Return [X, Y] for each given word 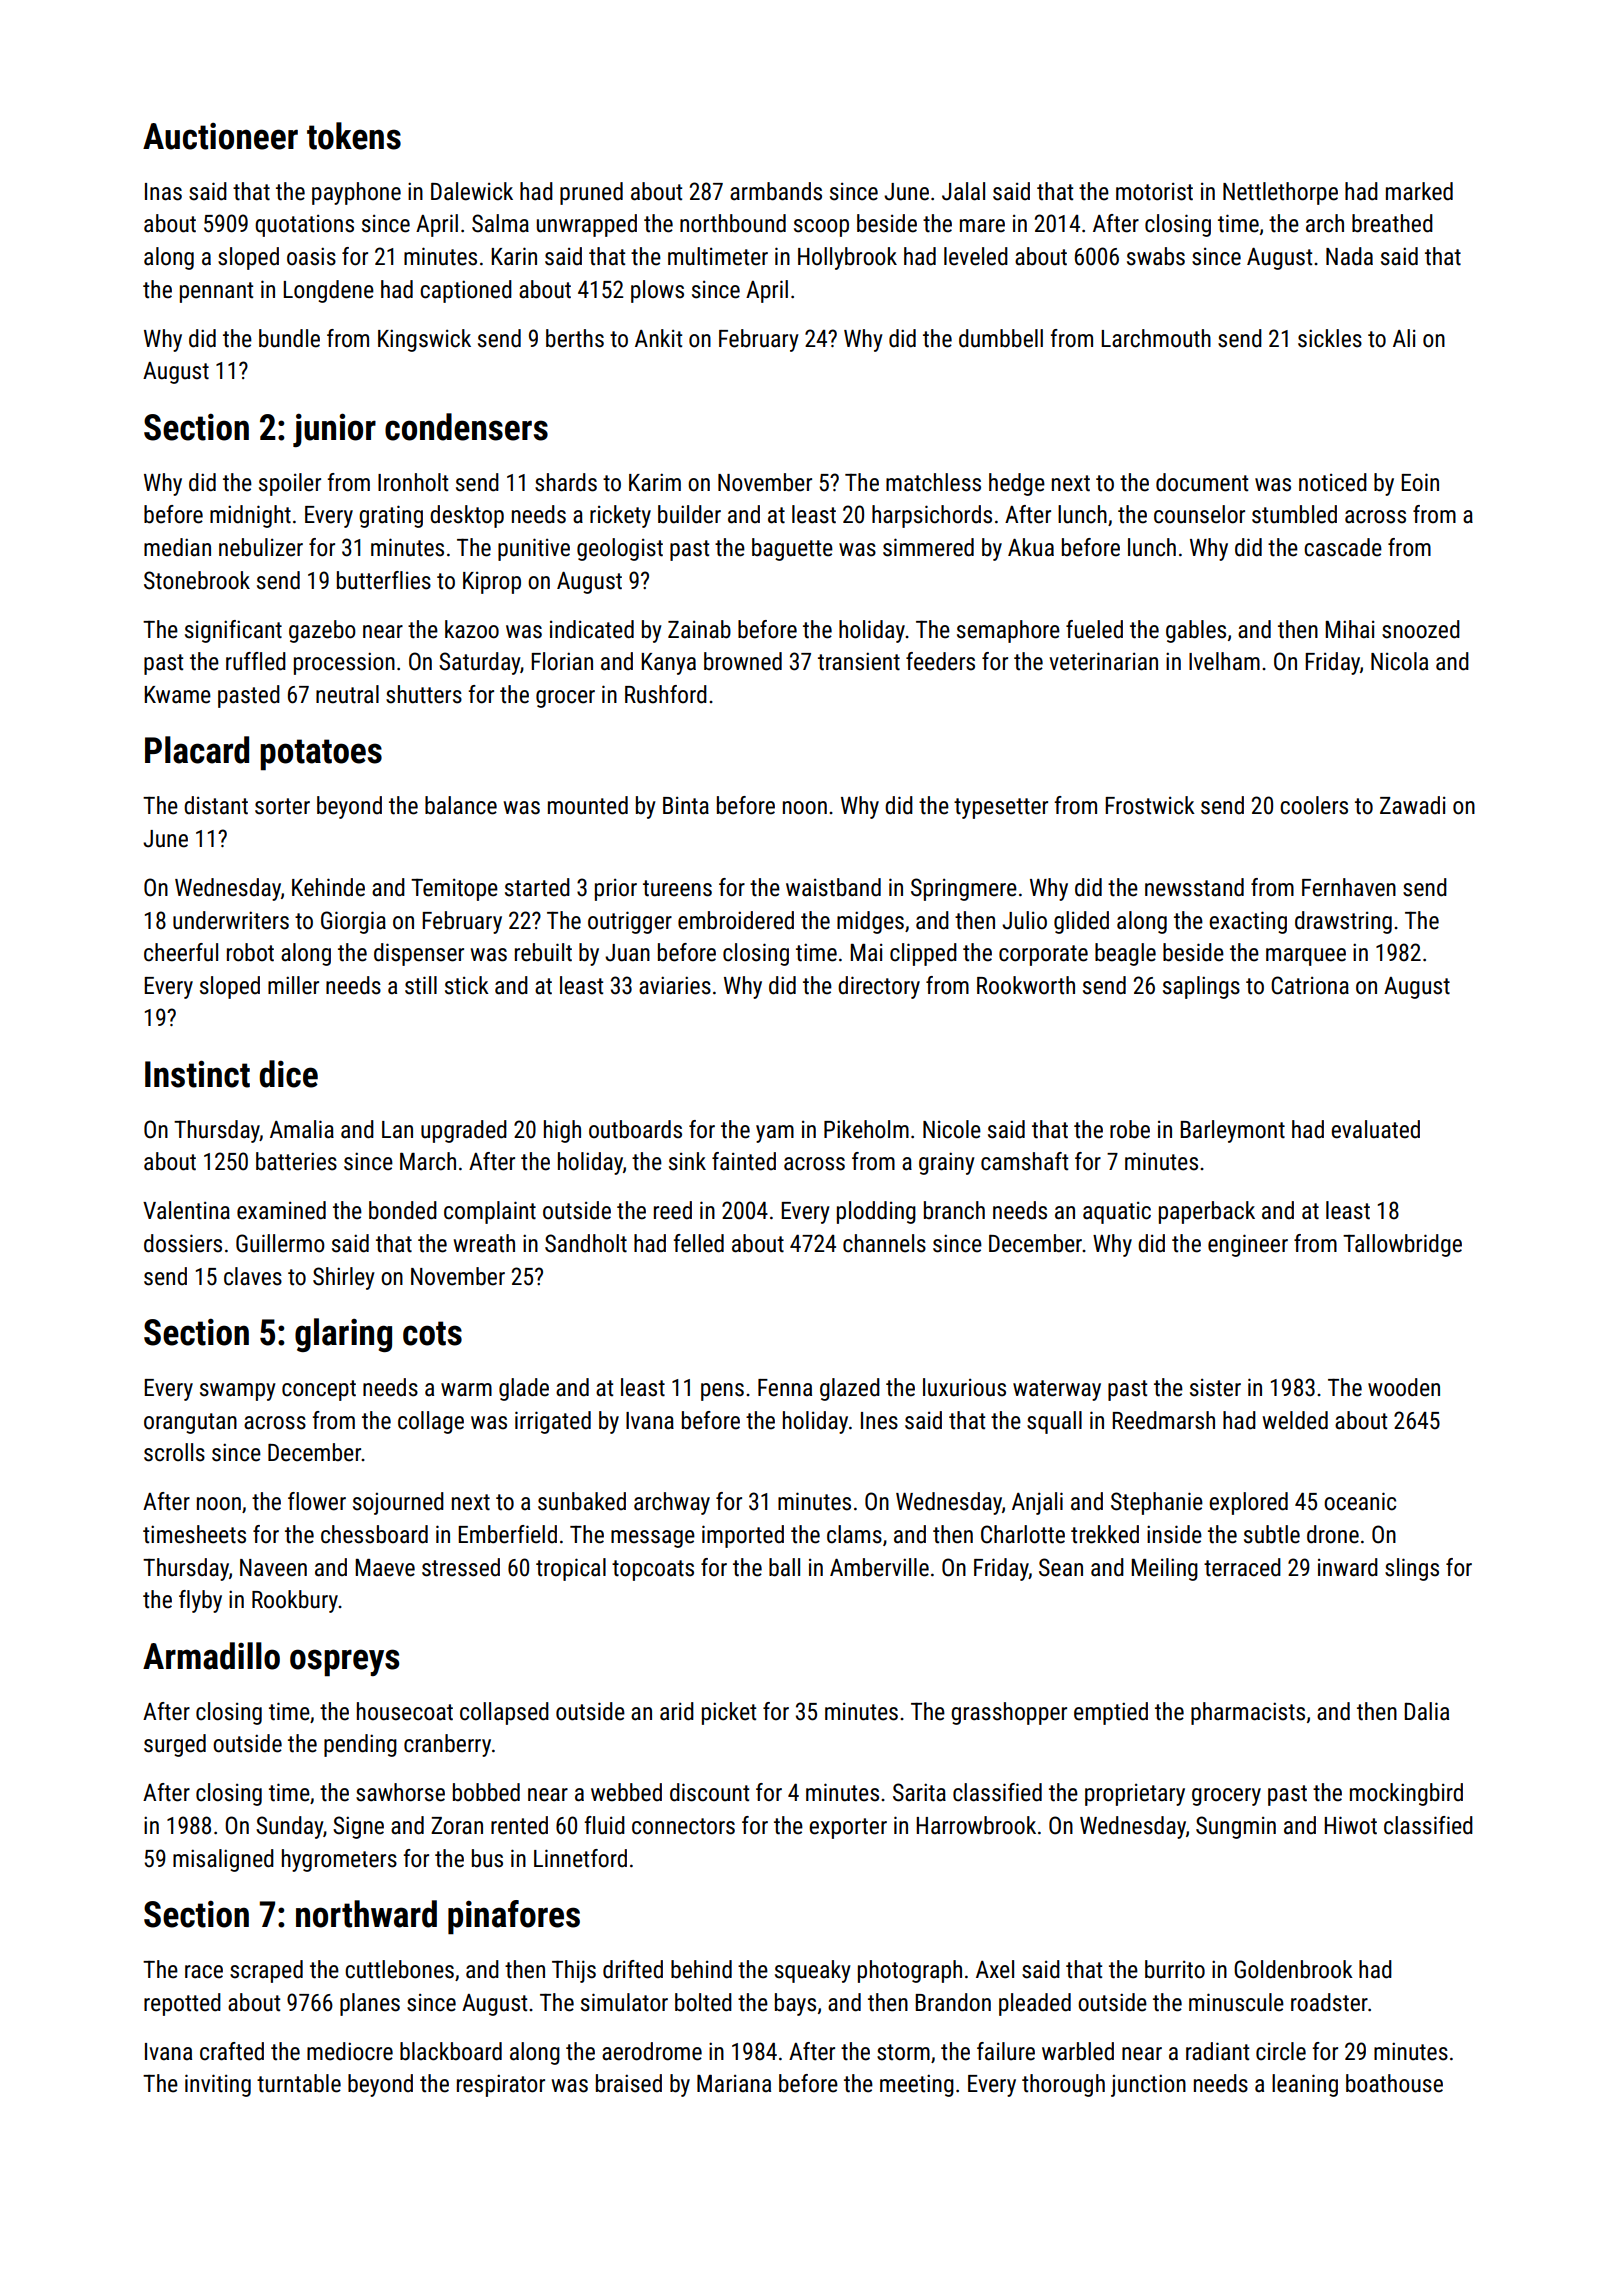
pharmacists [1248, 1713]
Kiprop [492, 583]
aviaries [675, 985]
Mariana [734, 2083]
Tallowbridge [1402, 1245]
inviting [218, 2085]
